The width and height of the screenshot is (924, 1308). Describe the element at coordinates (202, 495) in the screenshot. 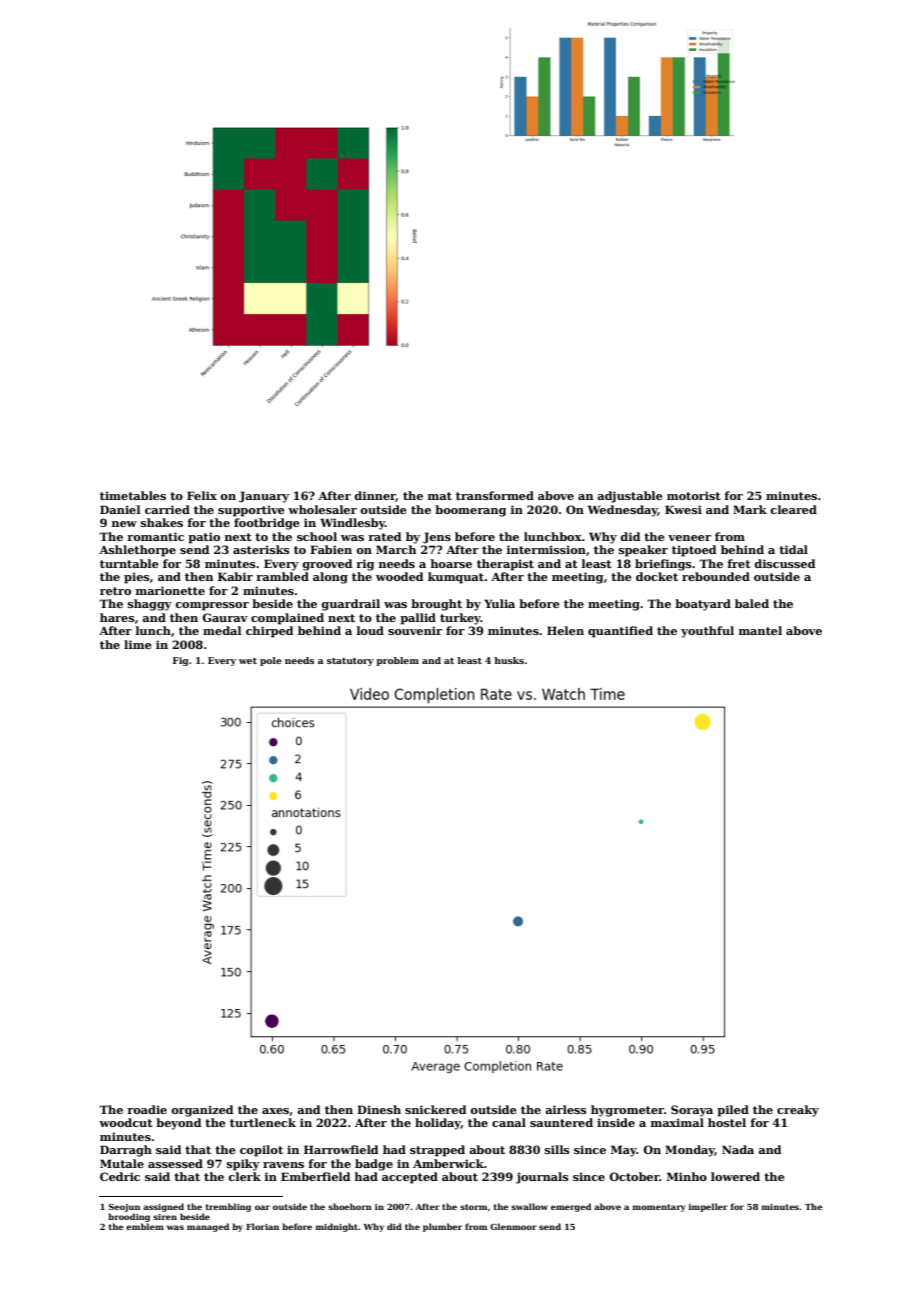

I see `Felix` at that location.
